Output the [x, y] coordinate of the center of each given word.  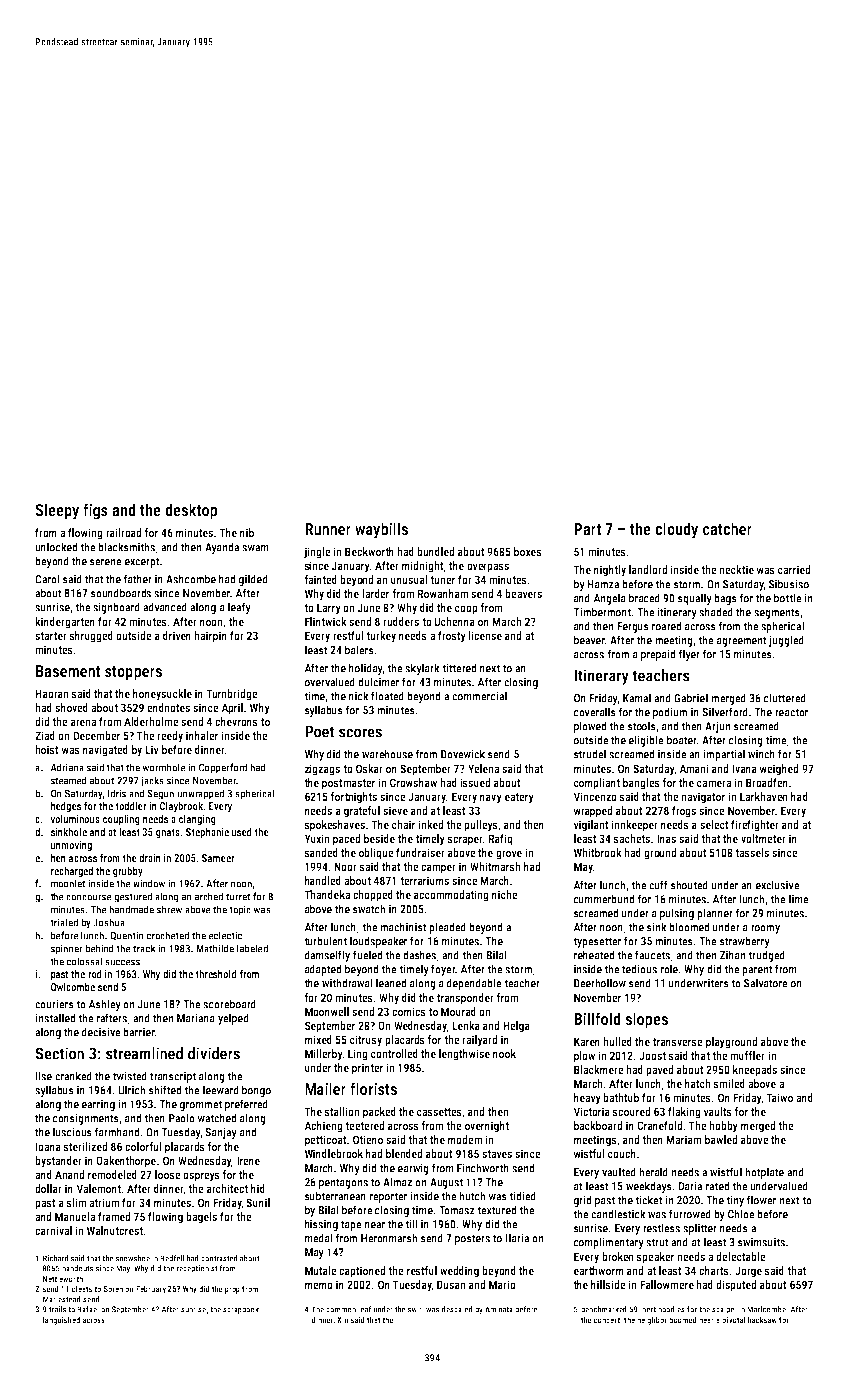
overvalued [330, 682]
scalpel [724, 1310]
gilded [253, 580]
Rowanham [442, 593]
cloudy [676, 530]
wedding [459, 1272]
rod [95, 974]
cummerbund [604, 899]
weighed [778, 770]
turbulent [325, 941]
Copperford [223, 768]
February [151, 1289]
